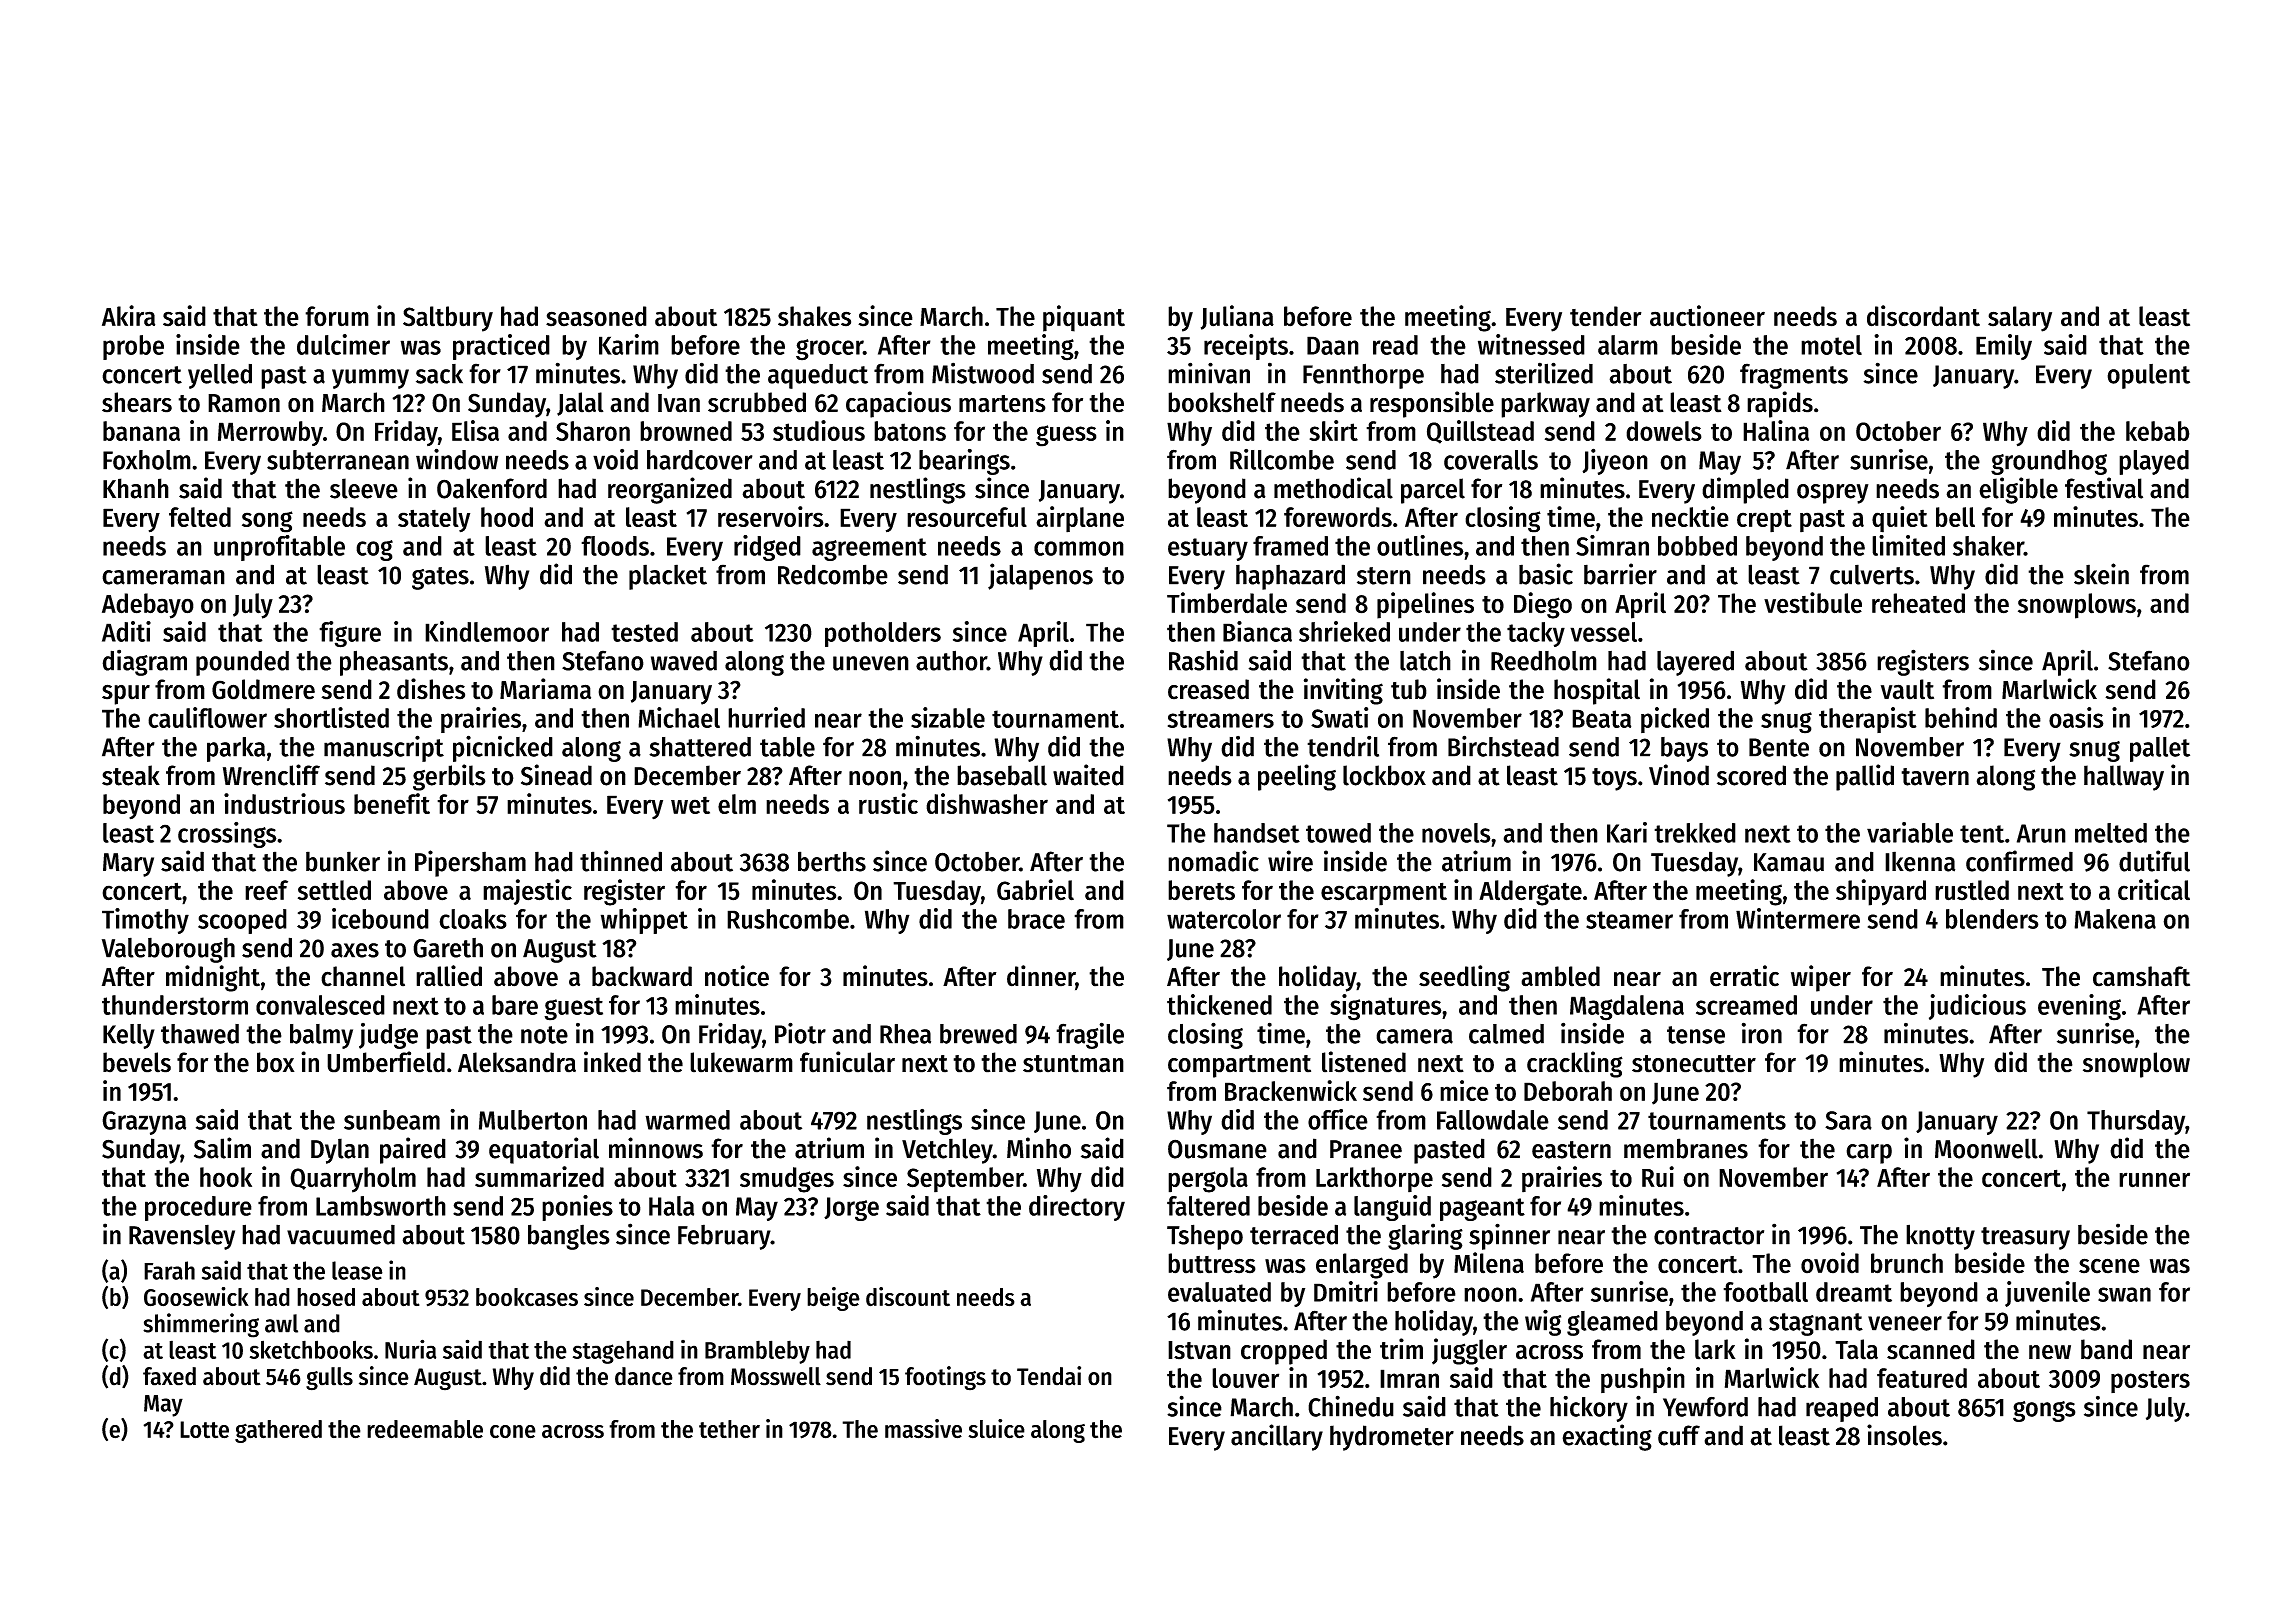 The height and width of the image is (1620, 2292). Describe the element at coordinates (1798, 918) in the image. I see `Wintermere` at that location.
